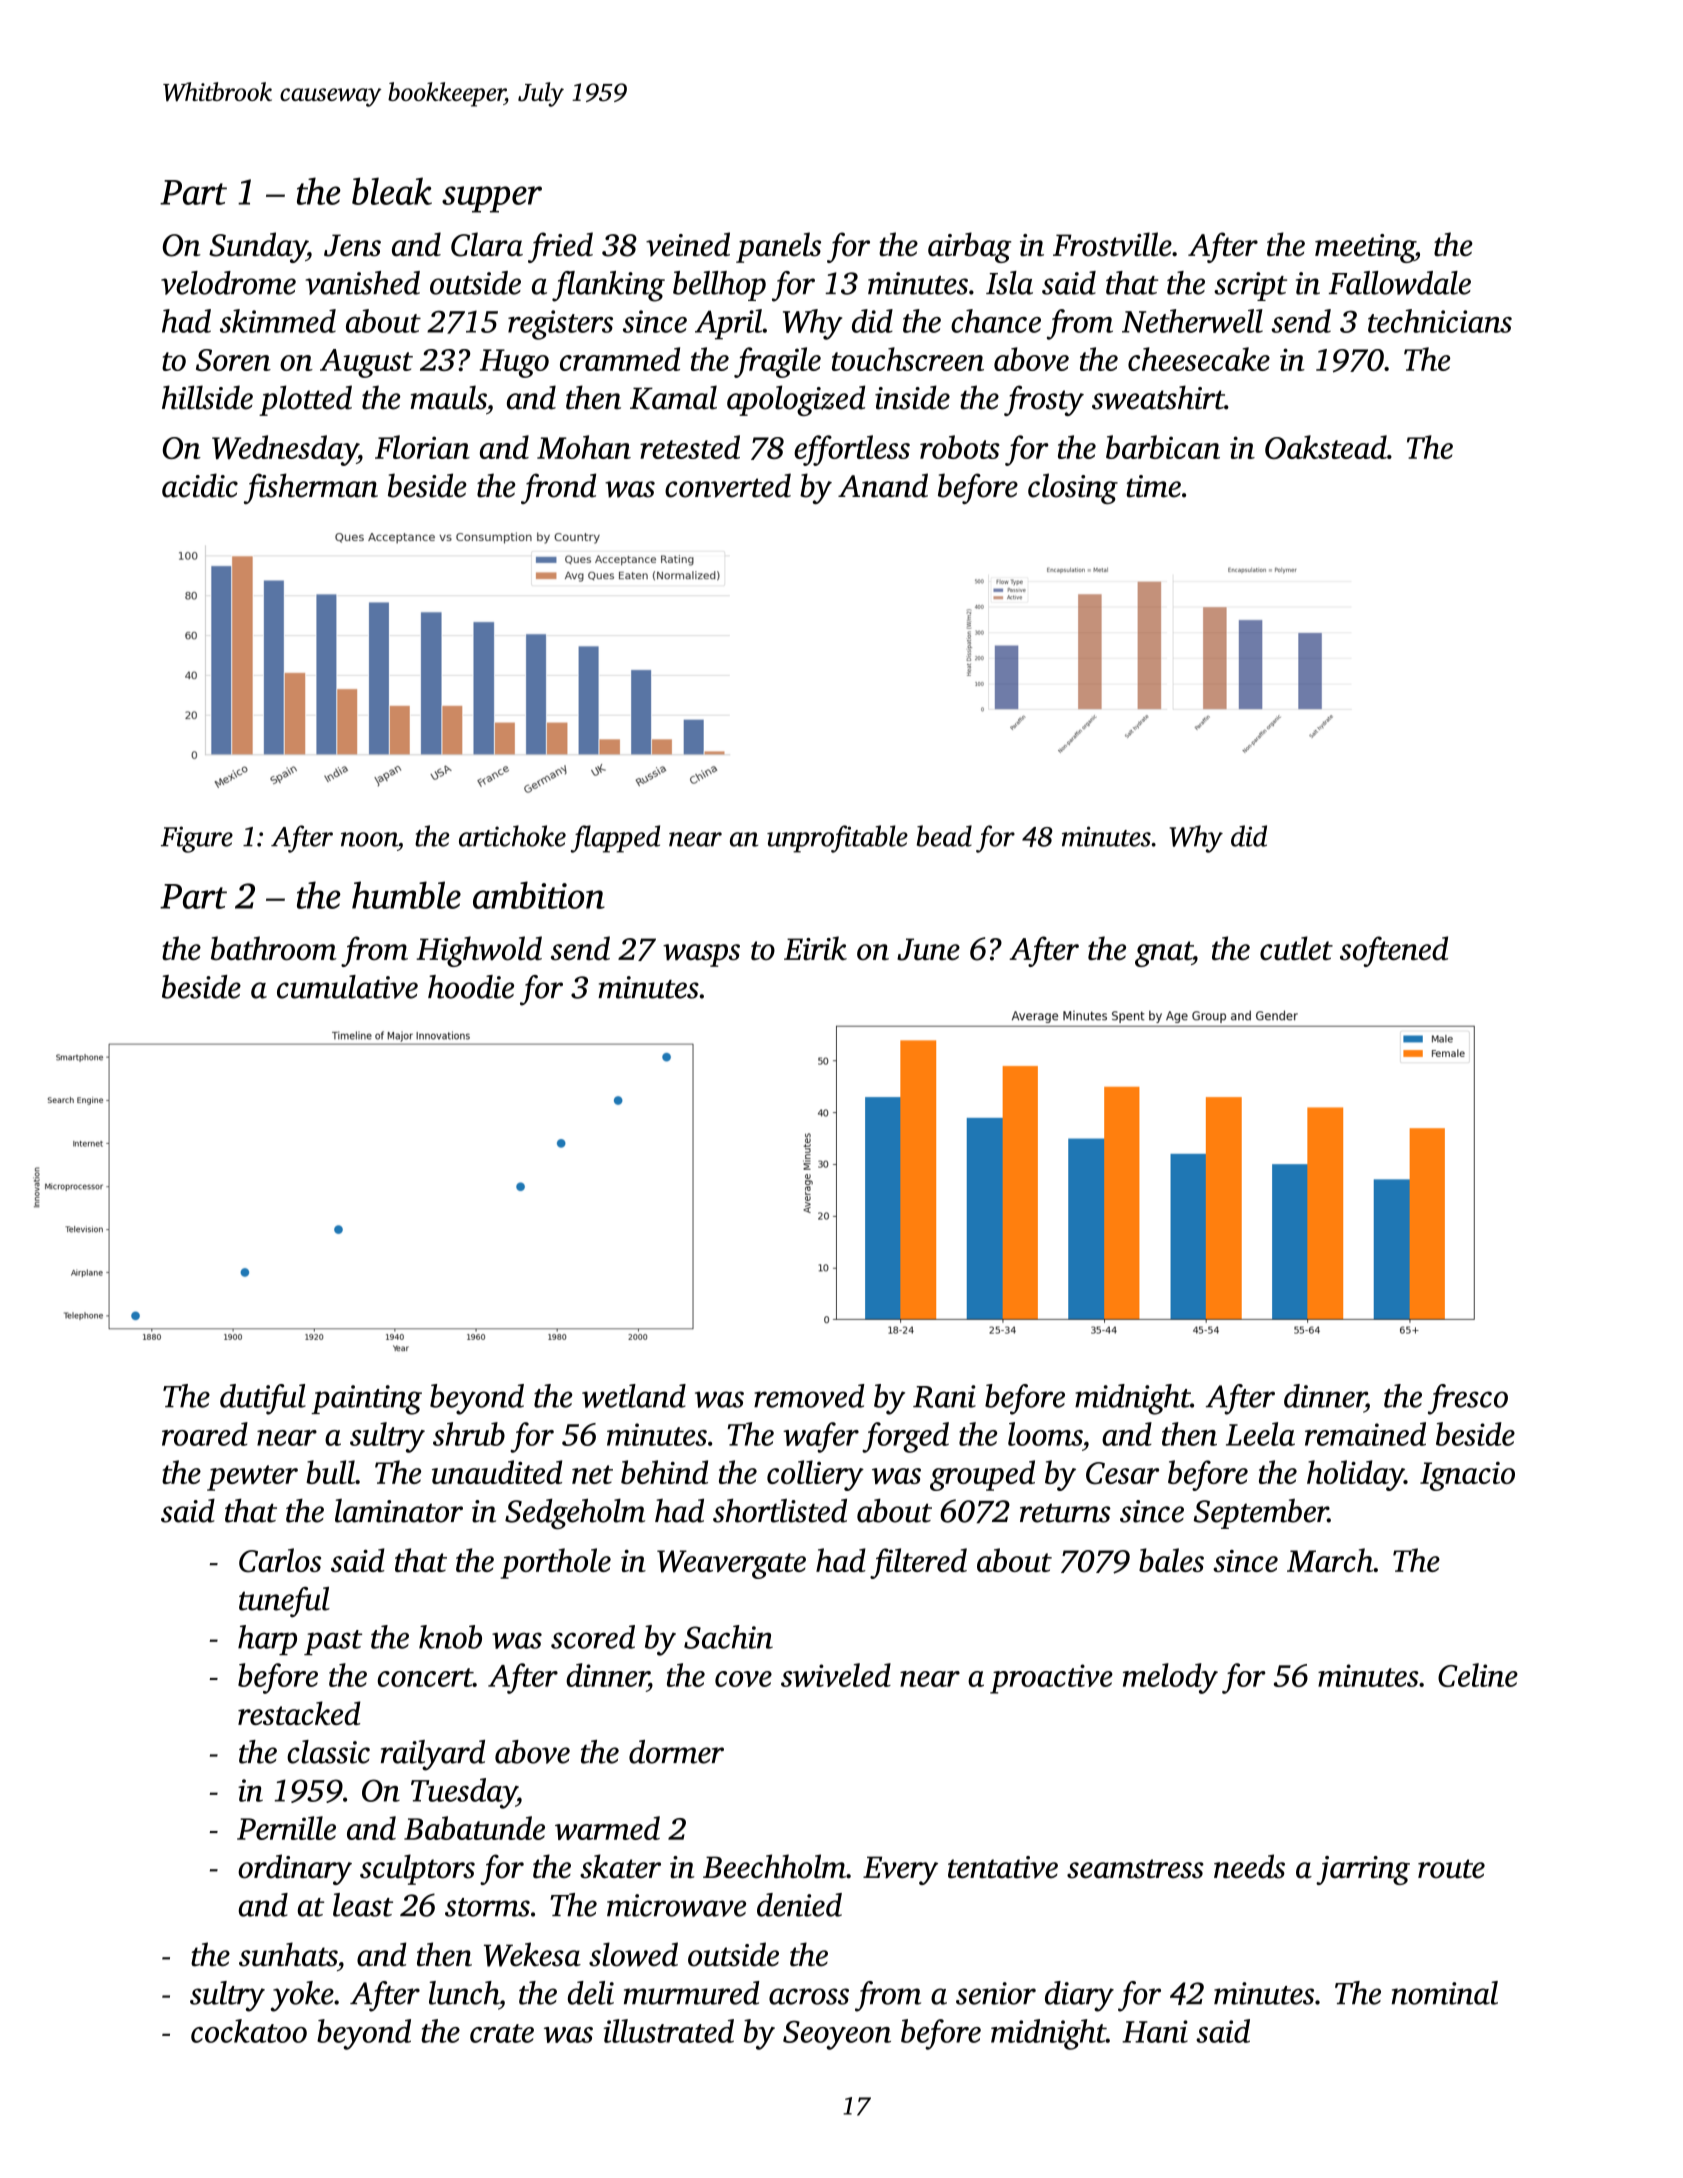  I want to click on melody, so click(1170, 1678).
